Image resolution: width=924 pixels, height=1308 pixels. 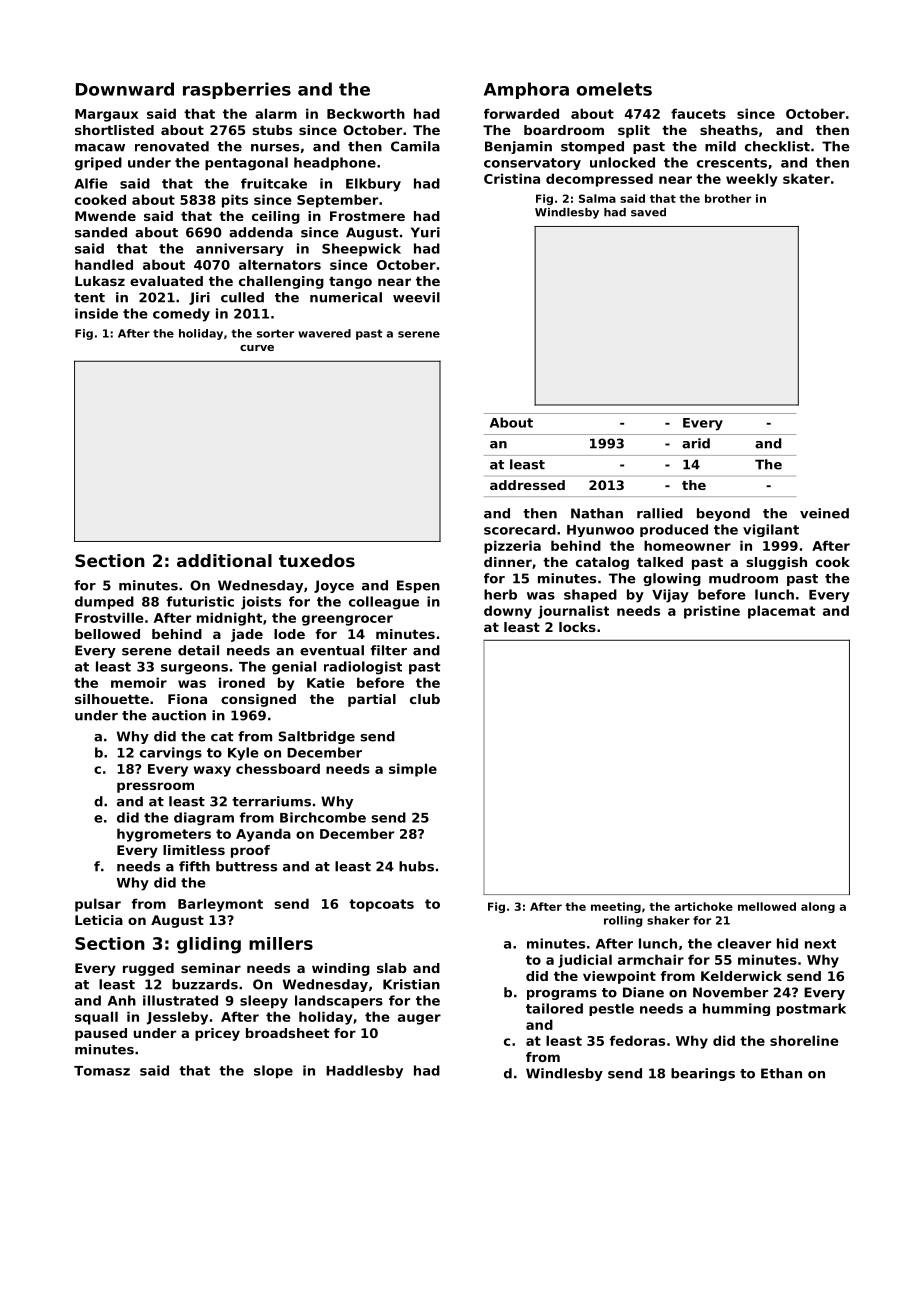 What do you see at coordinates (804, 1040) in the screenshot?
I see `shoreline` at bounding box center [804, 1040].
